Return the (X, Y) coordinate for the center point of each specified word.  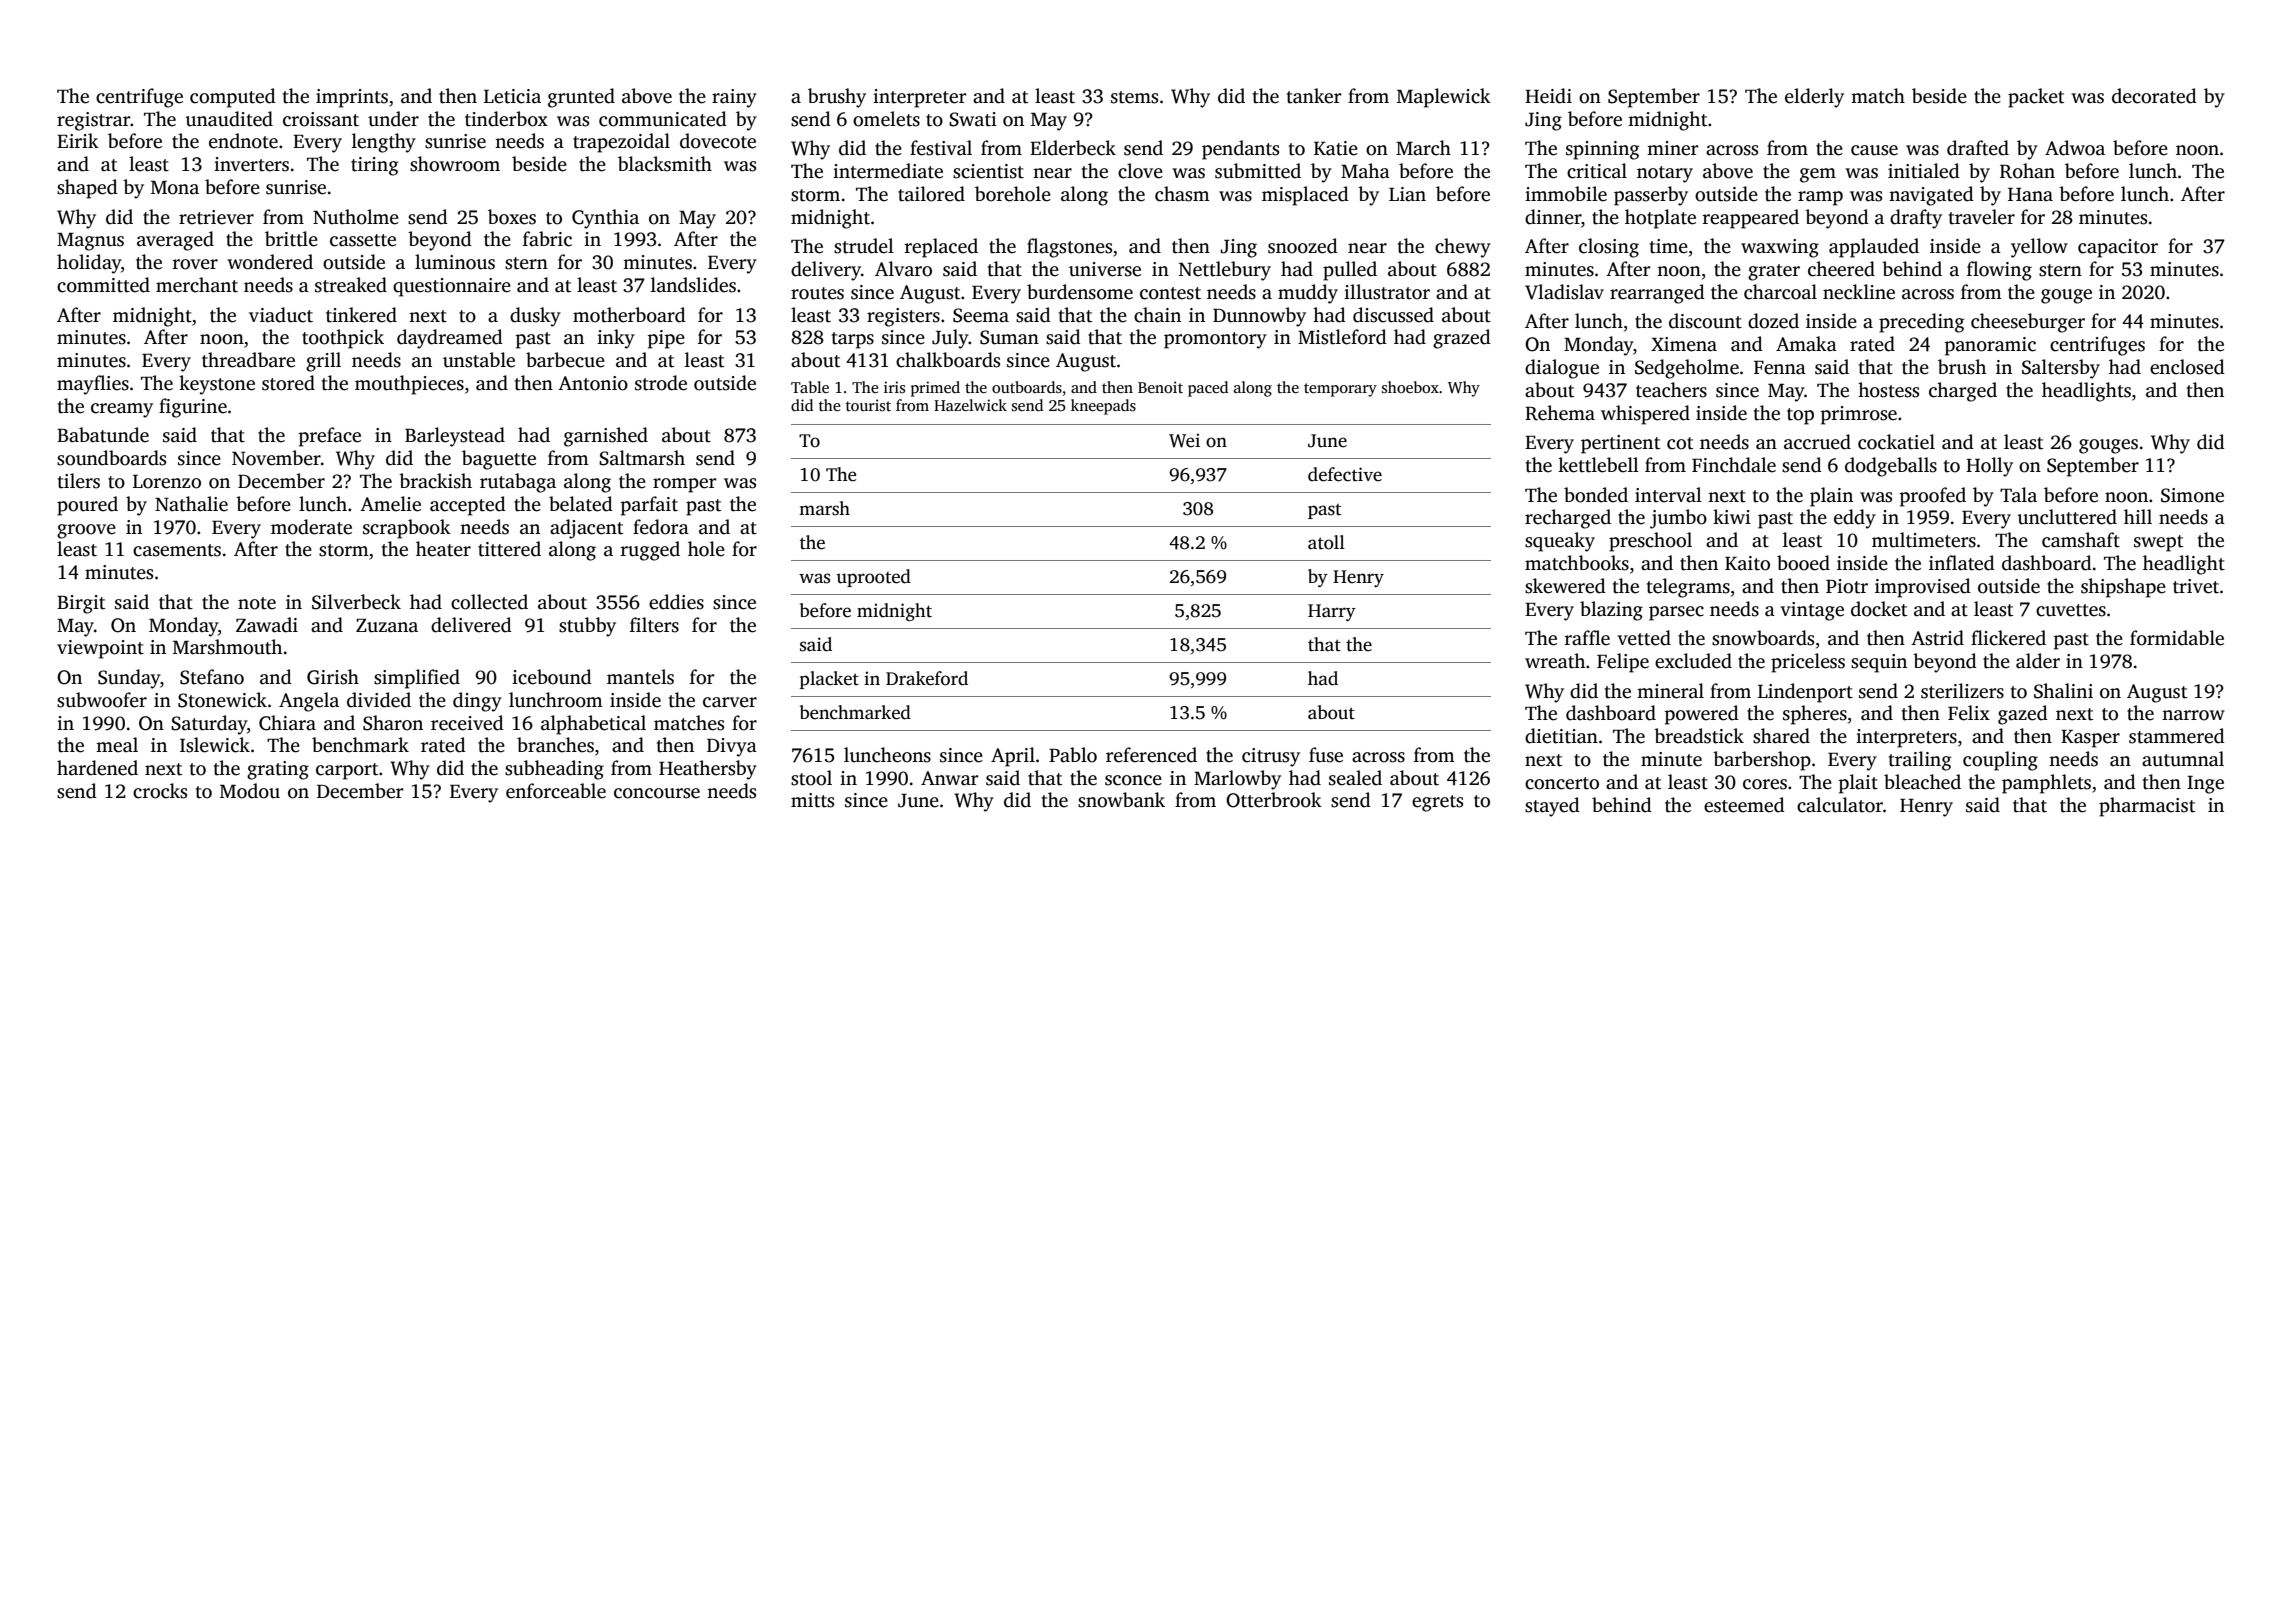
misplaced (1305, 196)
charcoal (1780, 292)
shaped (87, 189)
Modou (250, 791)
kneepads (1103, 407)
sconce (1133, 780)
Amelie (390, 504)
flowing (1999, 271)
